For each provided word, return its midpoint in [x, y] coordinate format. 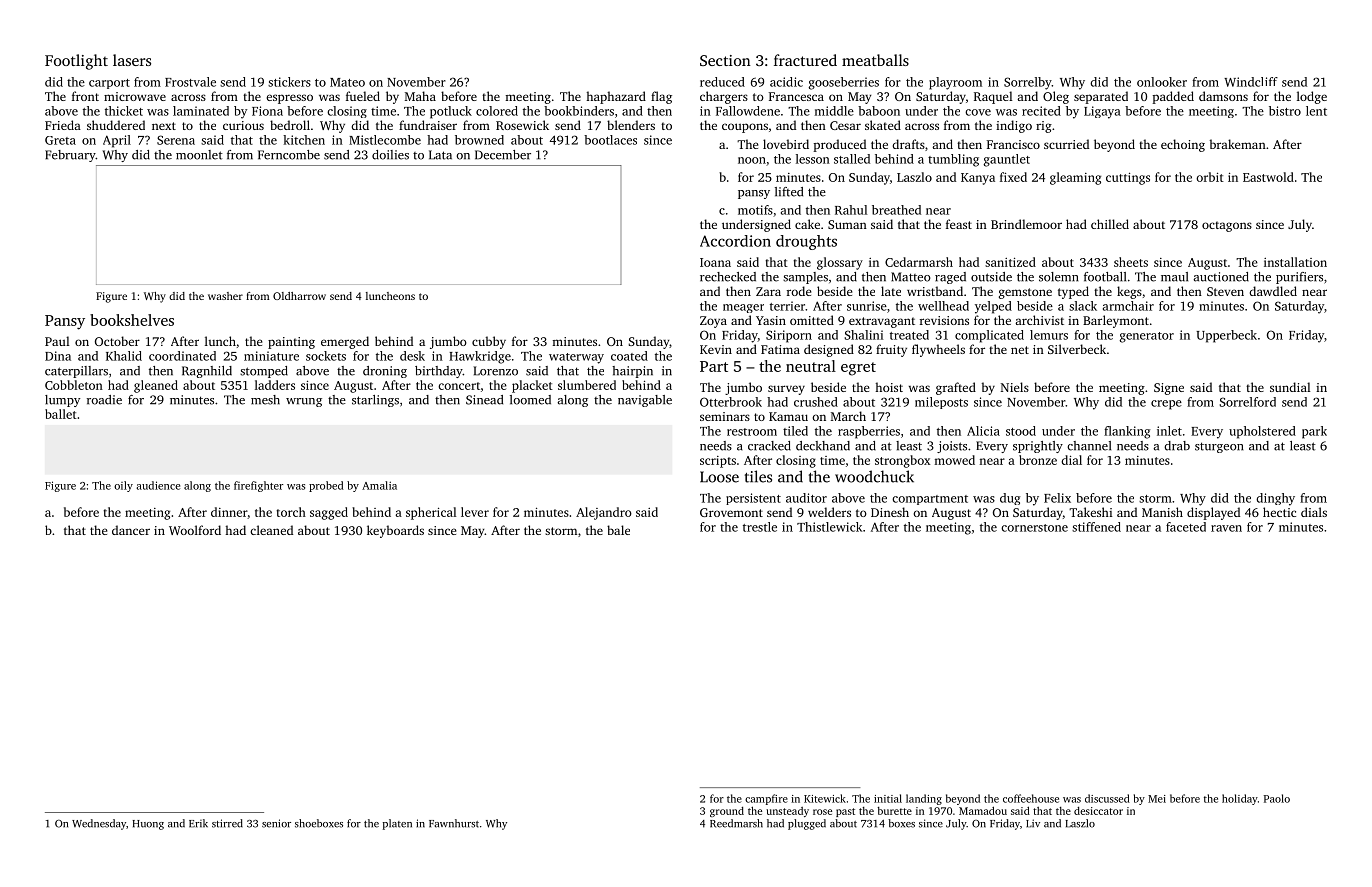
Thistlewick [830, 527]
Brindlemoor [1026, 224]
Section [725, 60]
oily [123, 486]
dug [1010, 499]
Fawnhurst [454, 823]
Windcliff [1251, 82]
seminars [725, 416]
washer [225, 296]
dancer [131, 530]
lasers [132, 60]
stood [1021, 431]
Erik [198, 823]
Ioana [715, 262]
